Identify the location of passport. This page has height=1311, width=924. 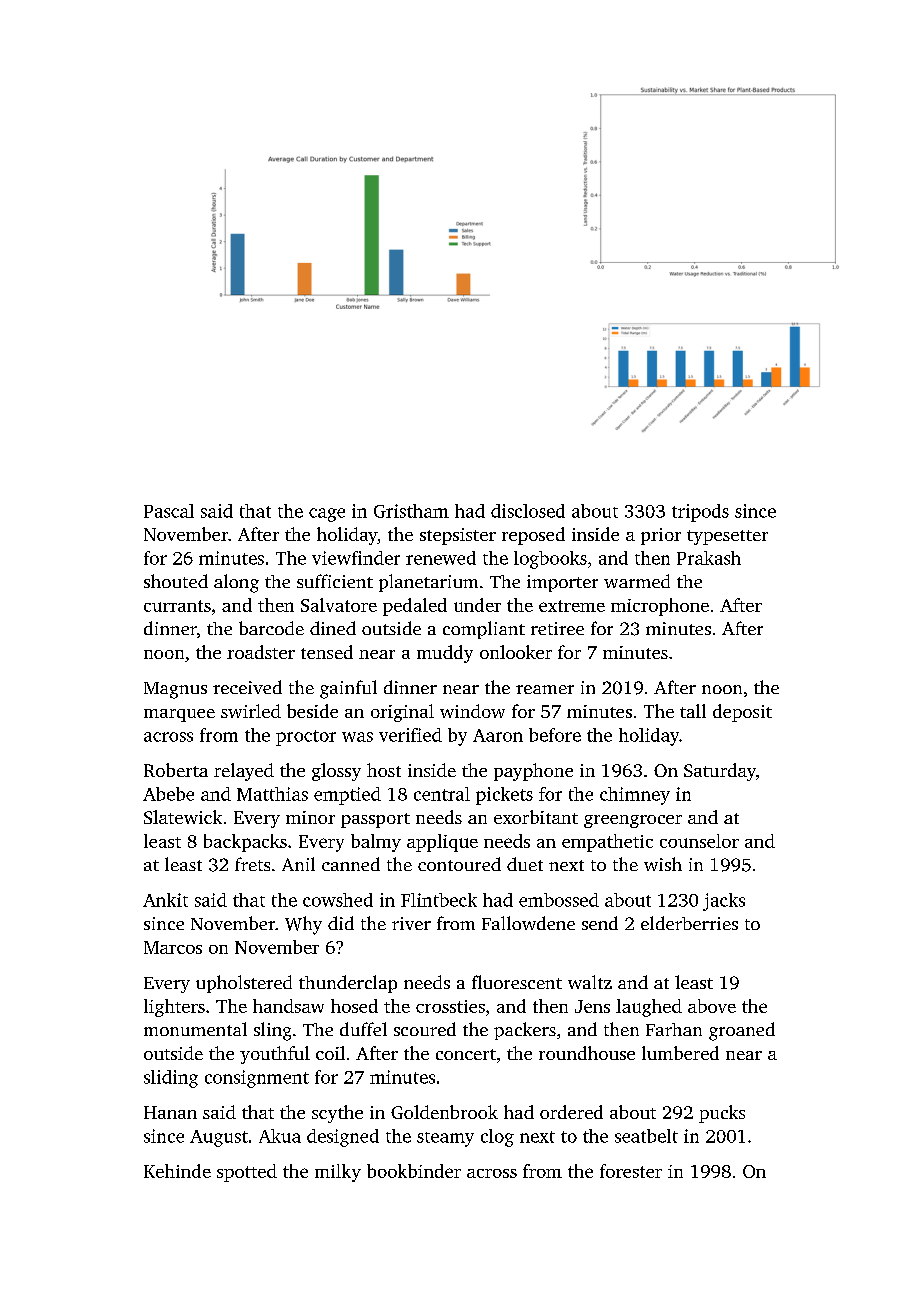
(375, 820).
